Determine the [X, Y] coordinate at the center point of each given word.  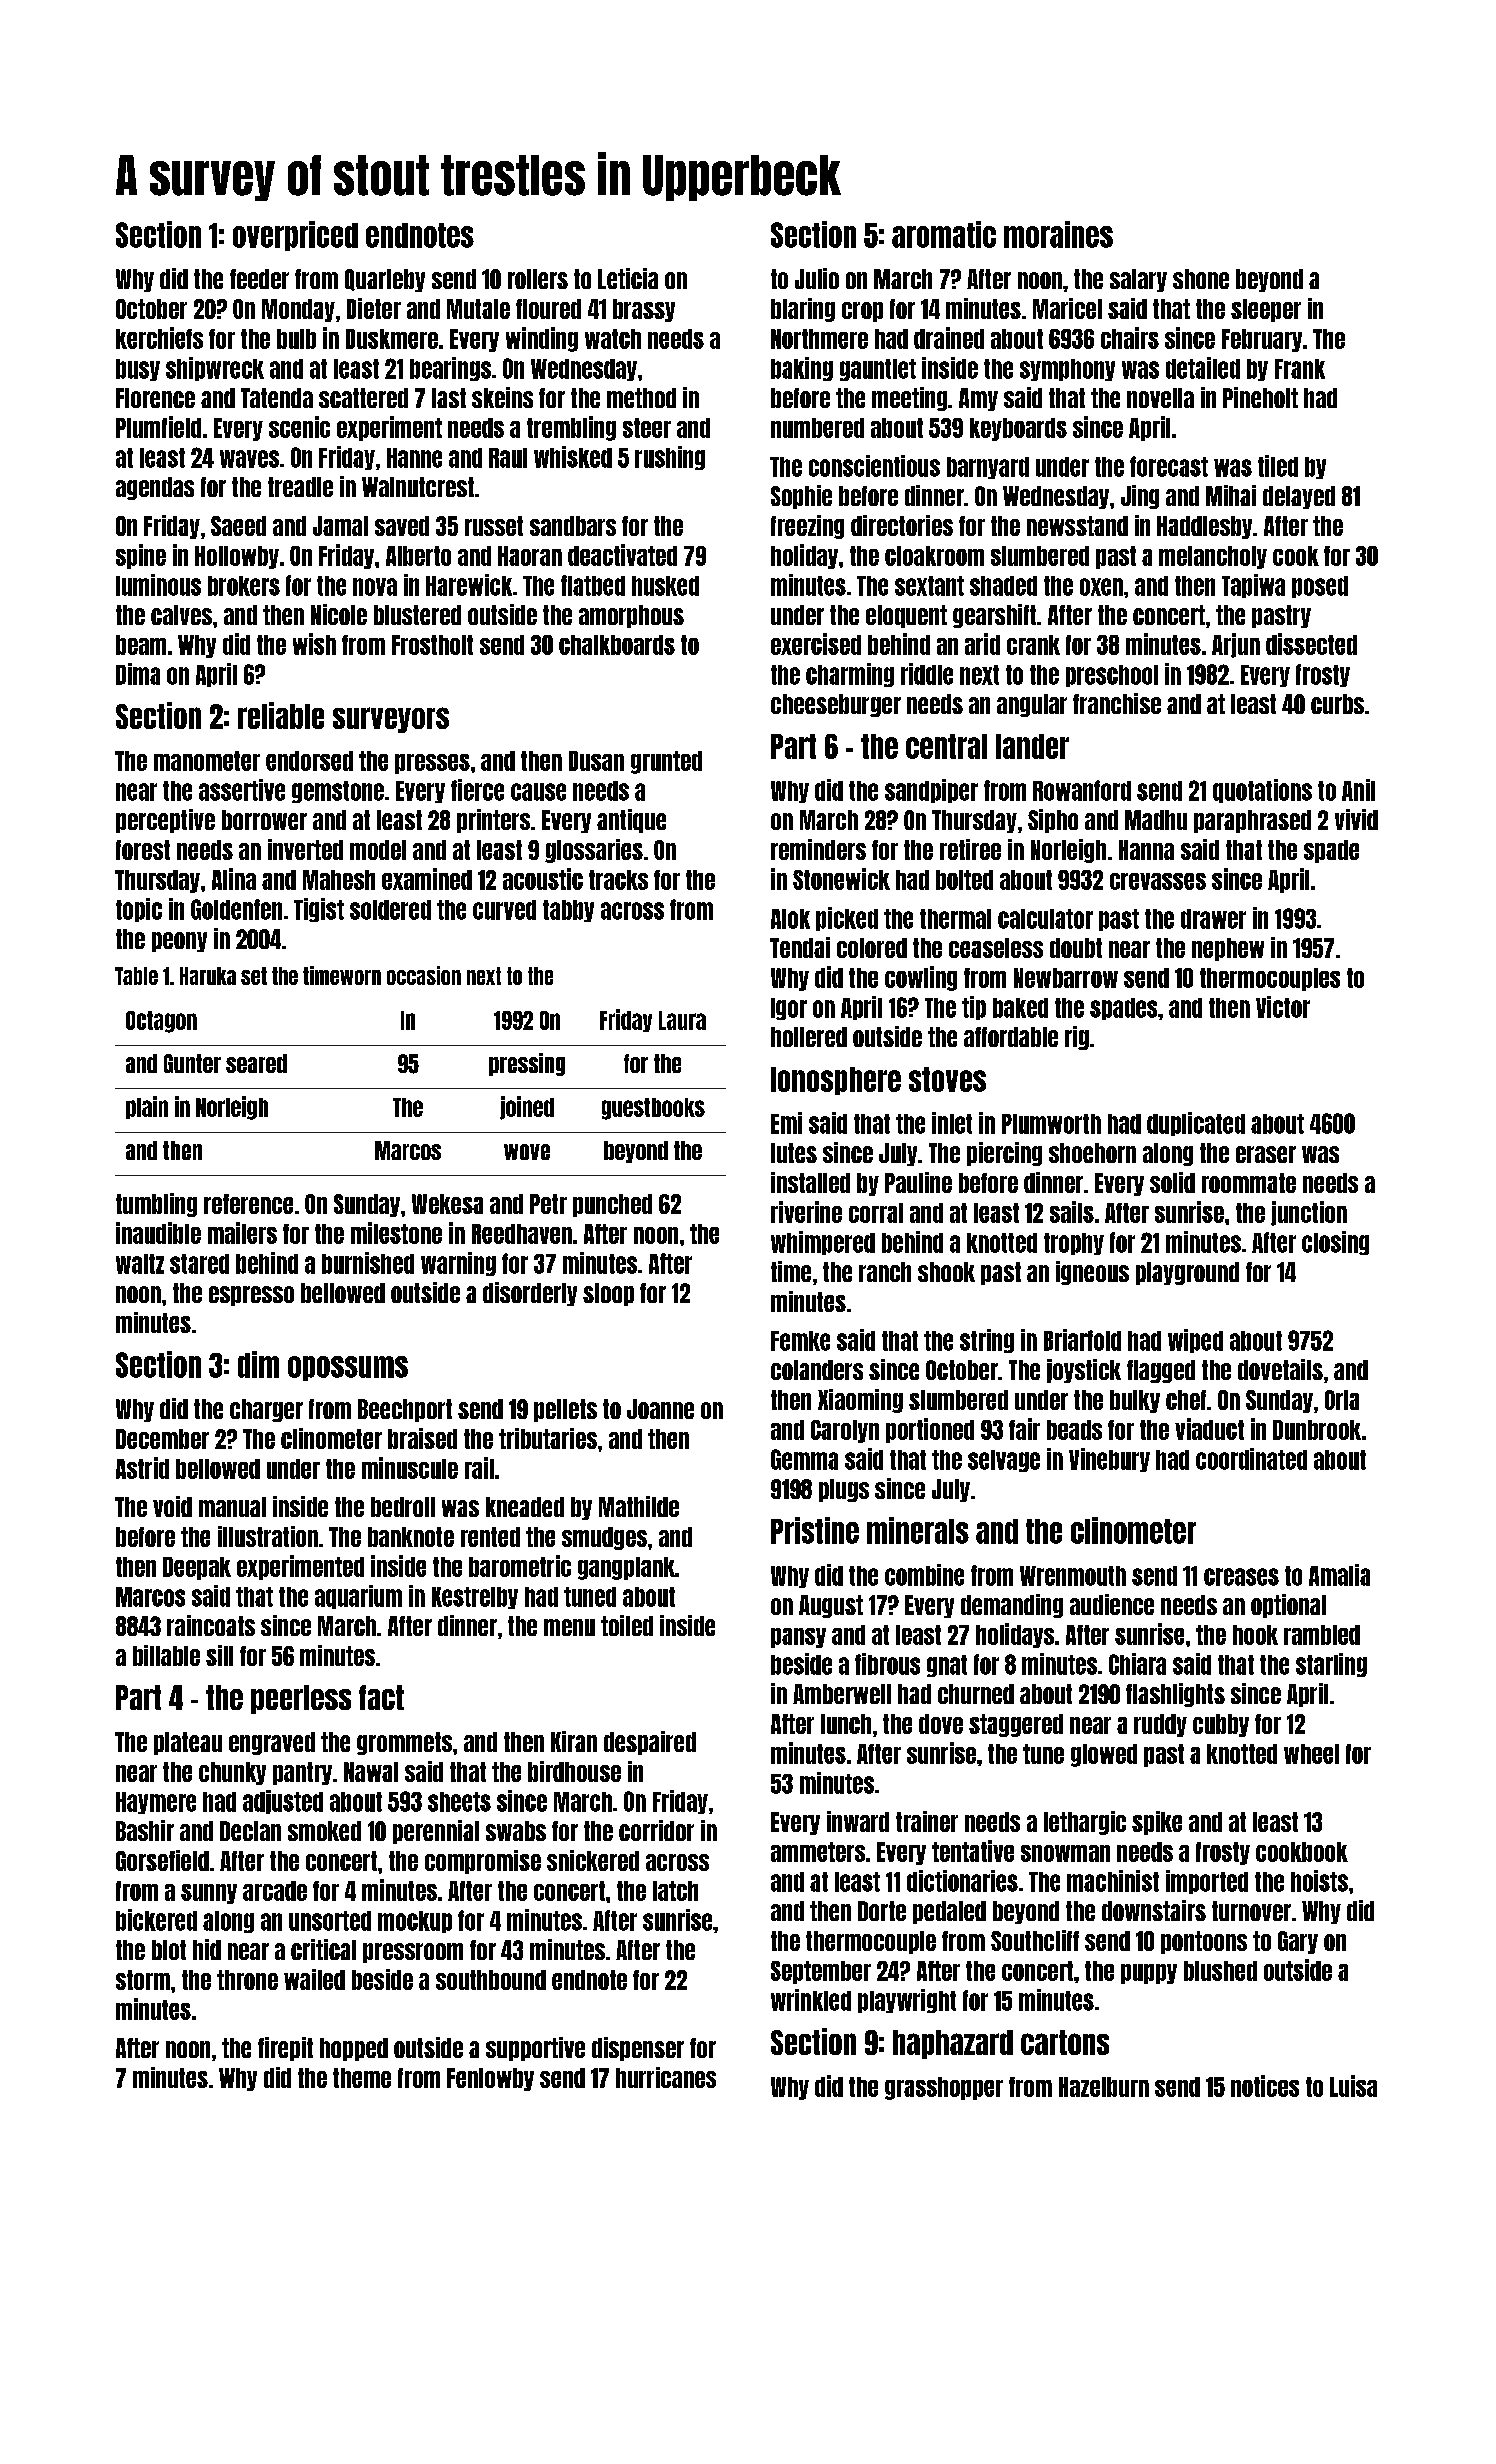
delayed [1299, 497]
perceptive [165, 821]
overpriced [295, 236]
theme [362, 2078]
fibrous [887, 1664]
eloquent [906, 616]
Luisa [1353, 2086]
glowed [1104, 1755]
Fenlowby [490, 2079]
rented [490, 1537]
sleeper [1266, 310]
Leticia [628, 278]
